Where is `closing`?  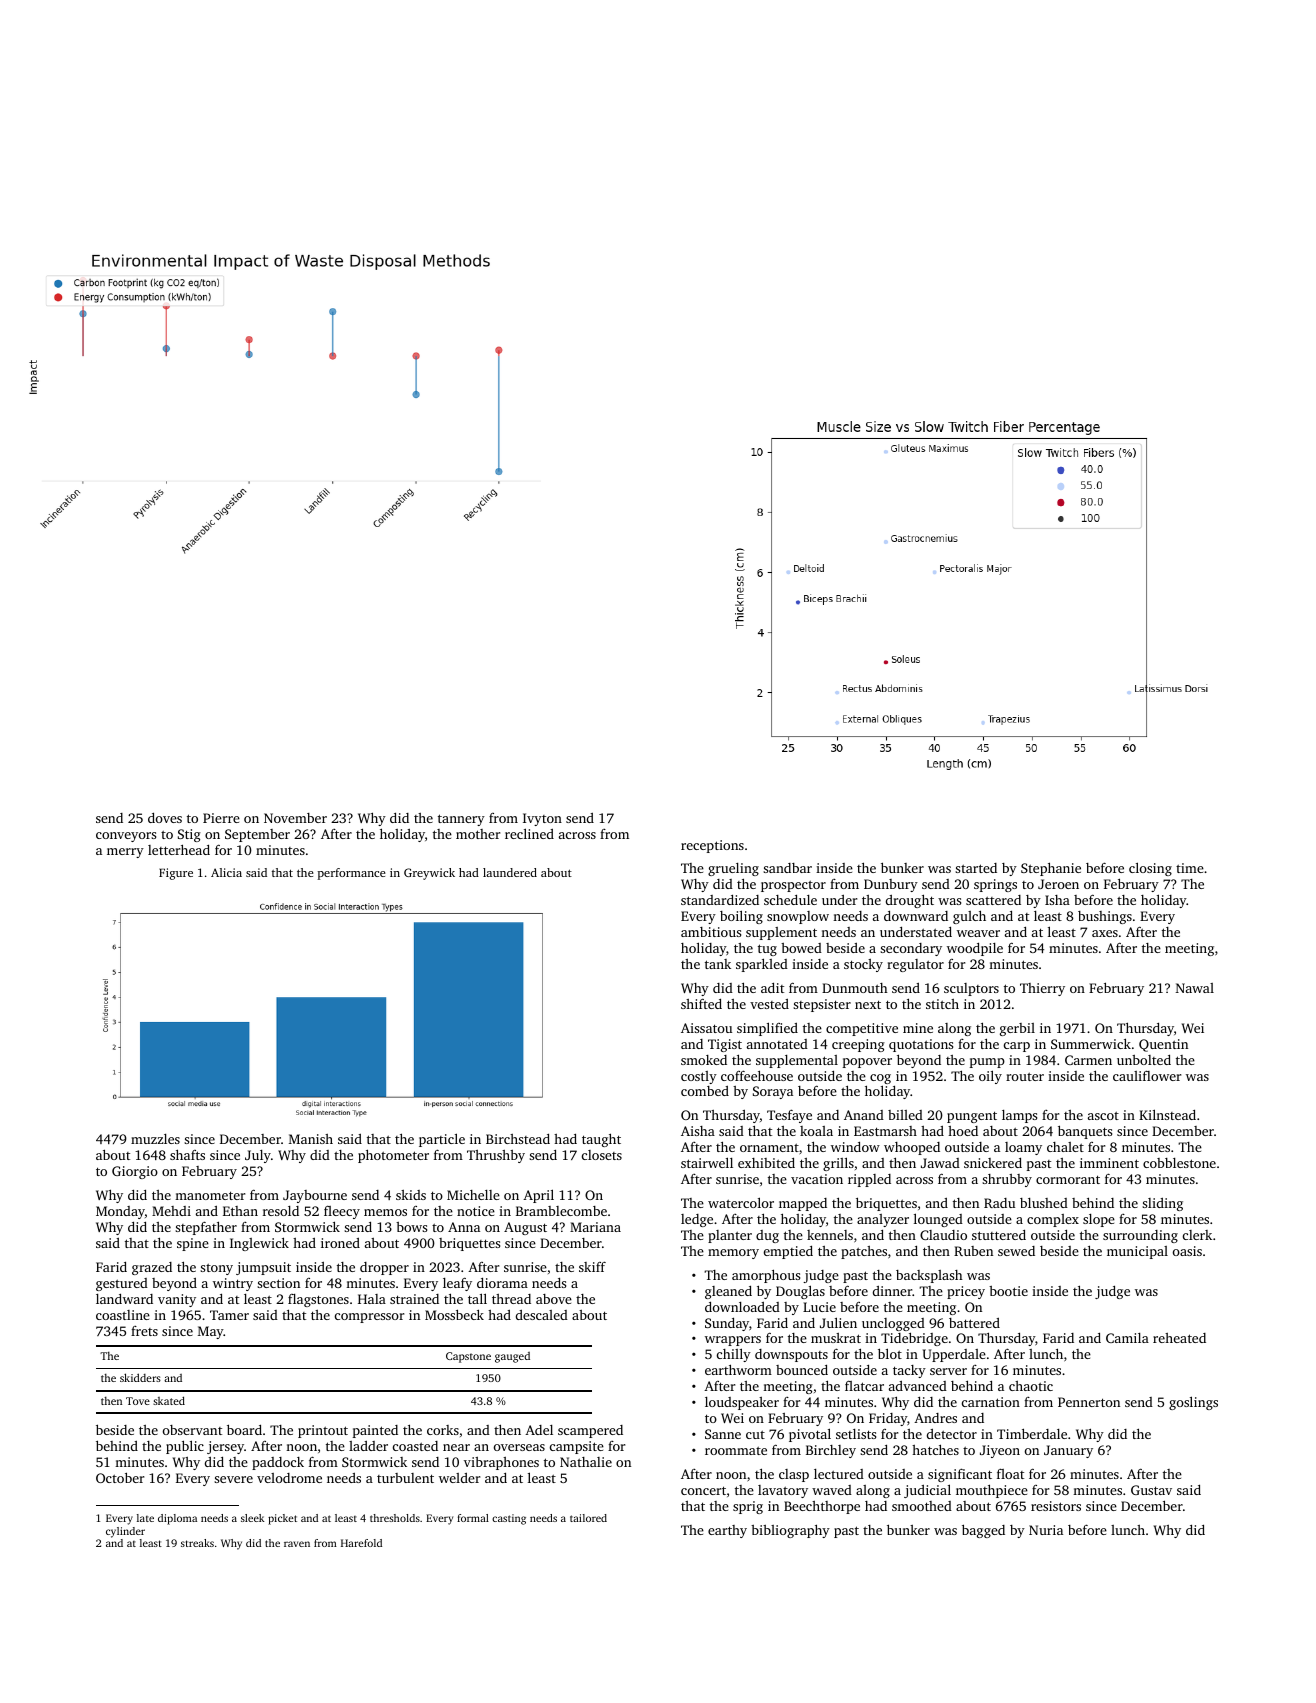 closing is located at coordinates (1150, 869).
